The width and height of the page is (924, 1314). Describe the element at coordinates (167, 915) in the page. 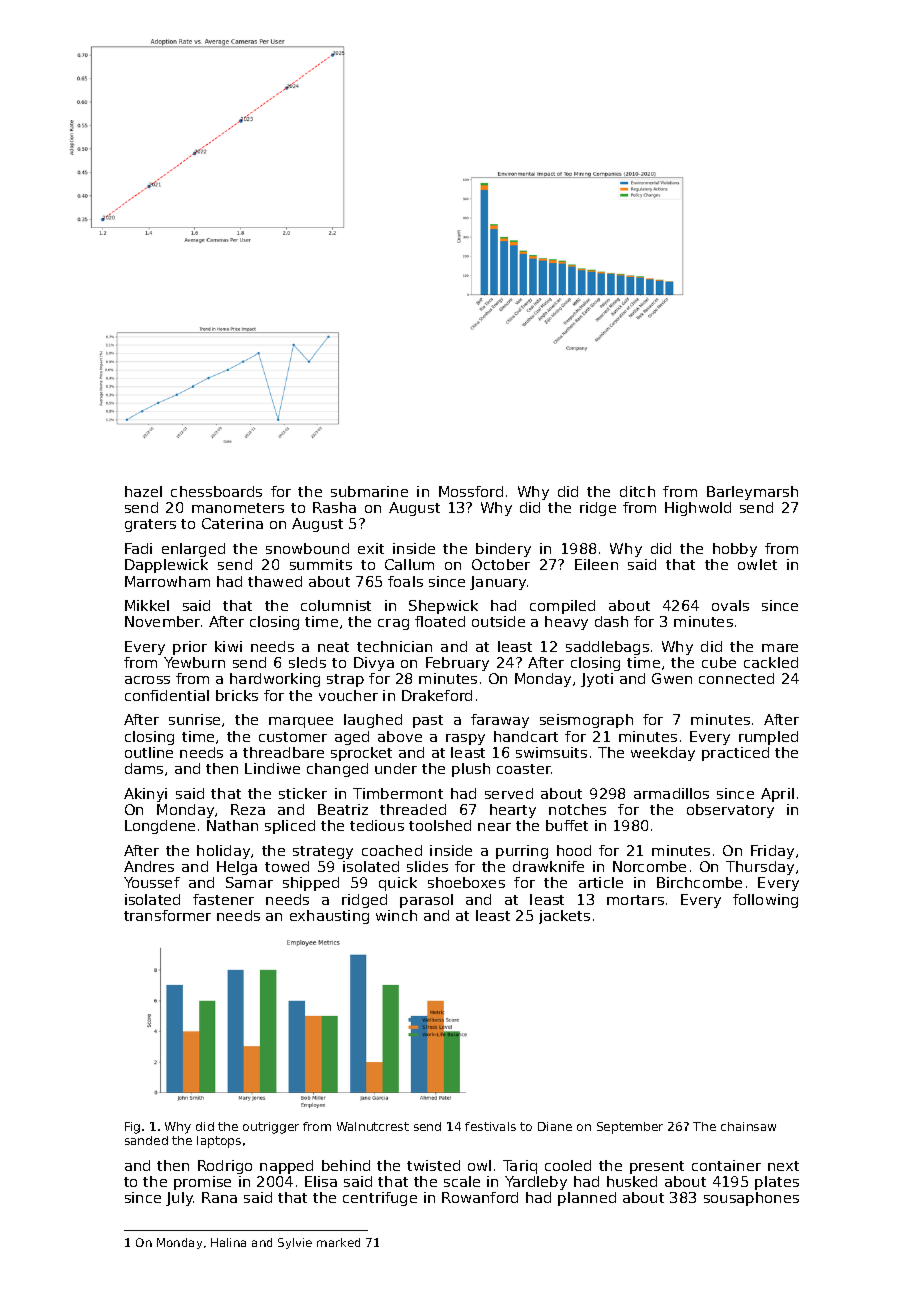

I see `transformer` at that location.
